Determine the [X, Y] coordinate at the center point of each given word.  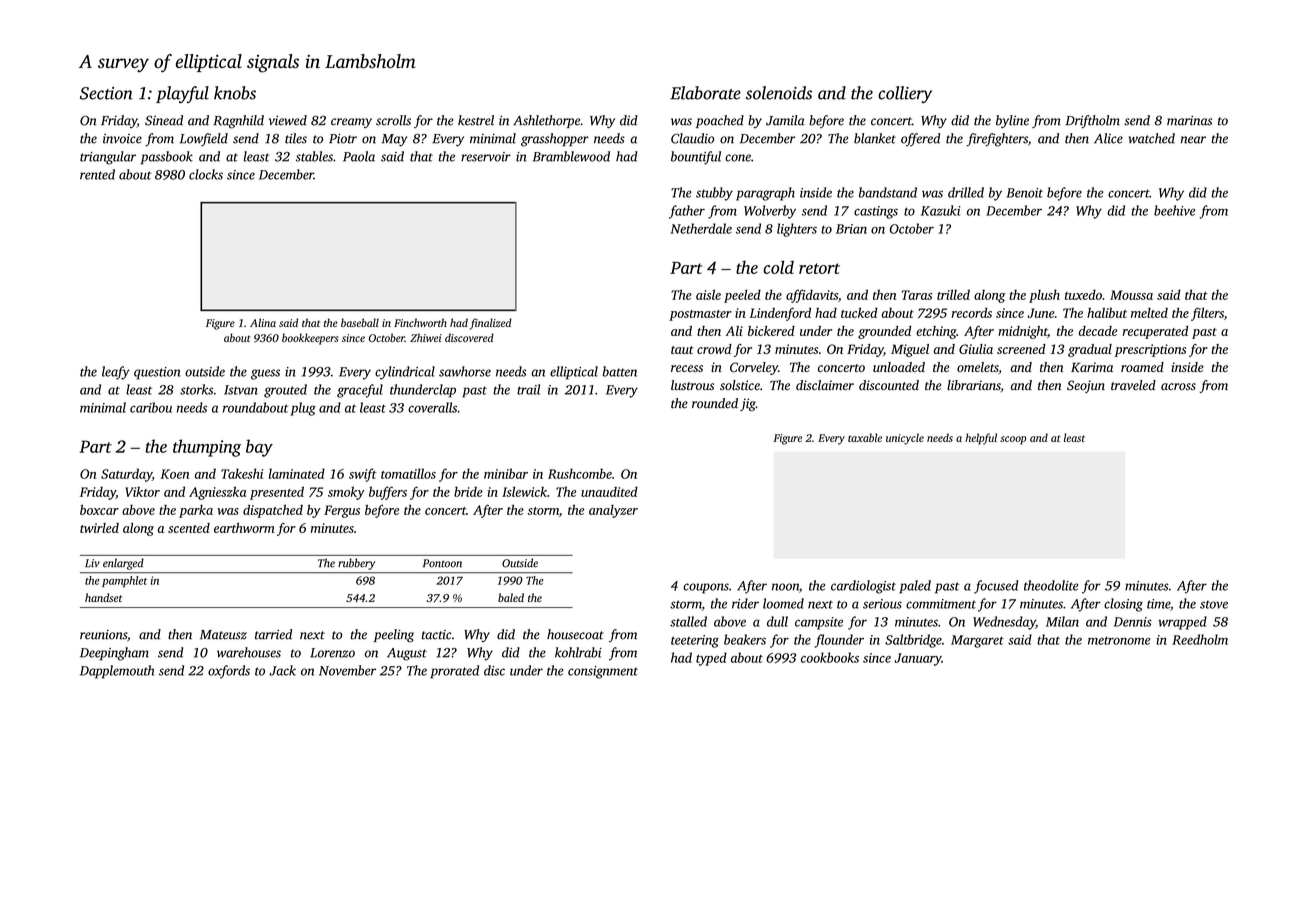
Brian [851, 229]
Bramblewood [571, 156]
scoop [1013, 440]
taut [682, 350]
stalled [688, 621]
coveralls [432, 407]
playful [182, 94]
